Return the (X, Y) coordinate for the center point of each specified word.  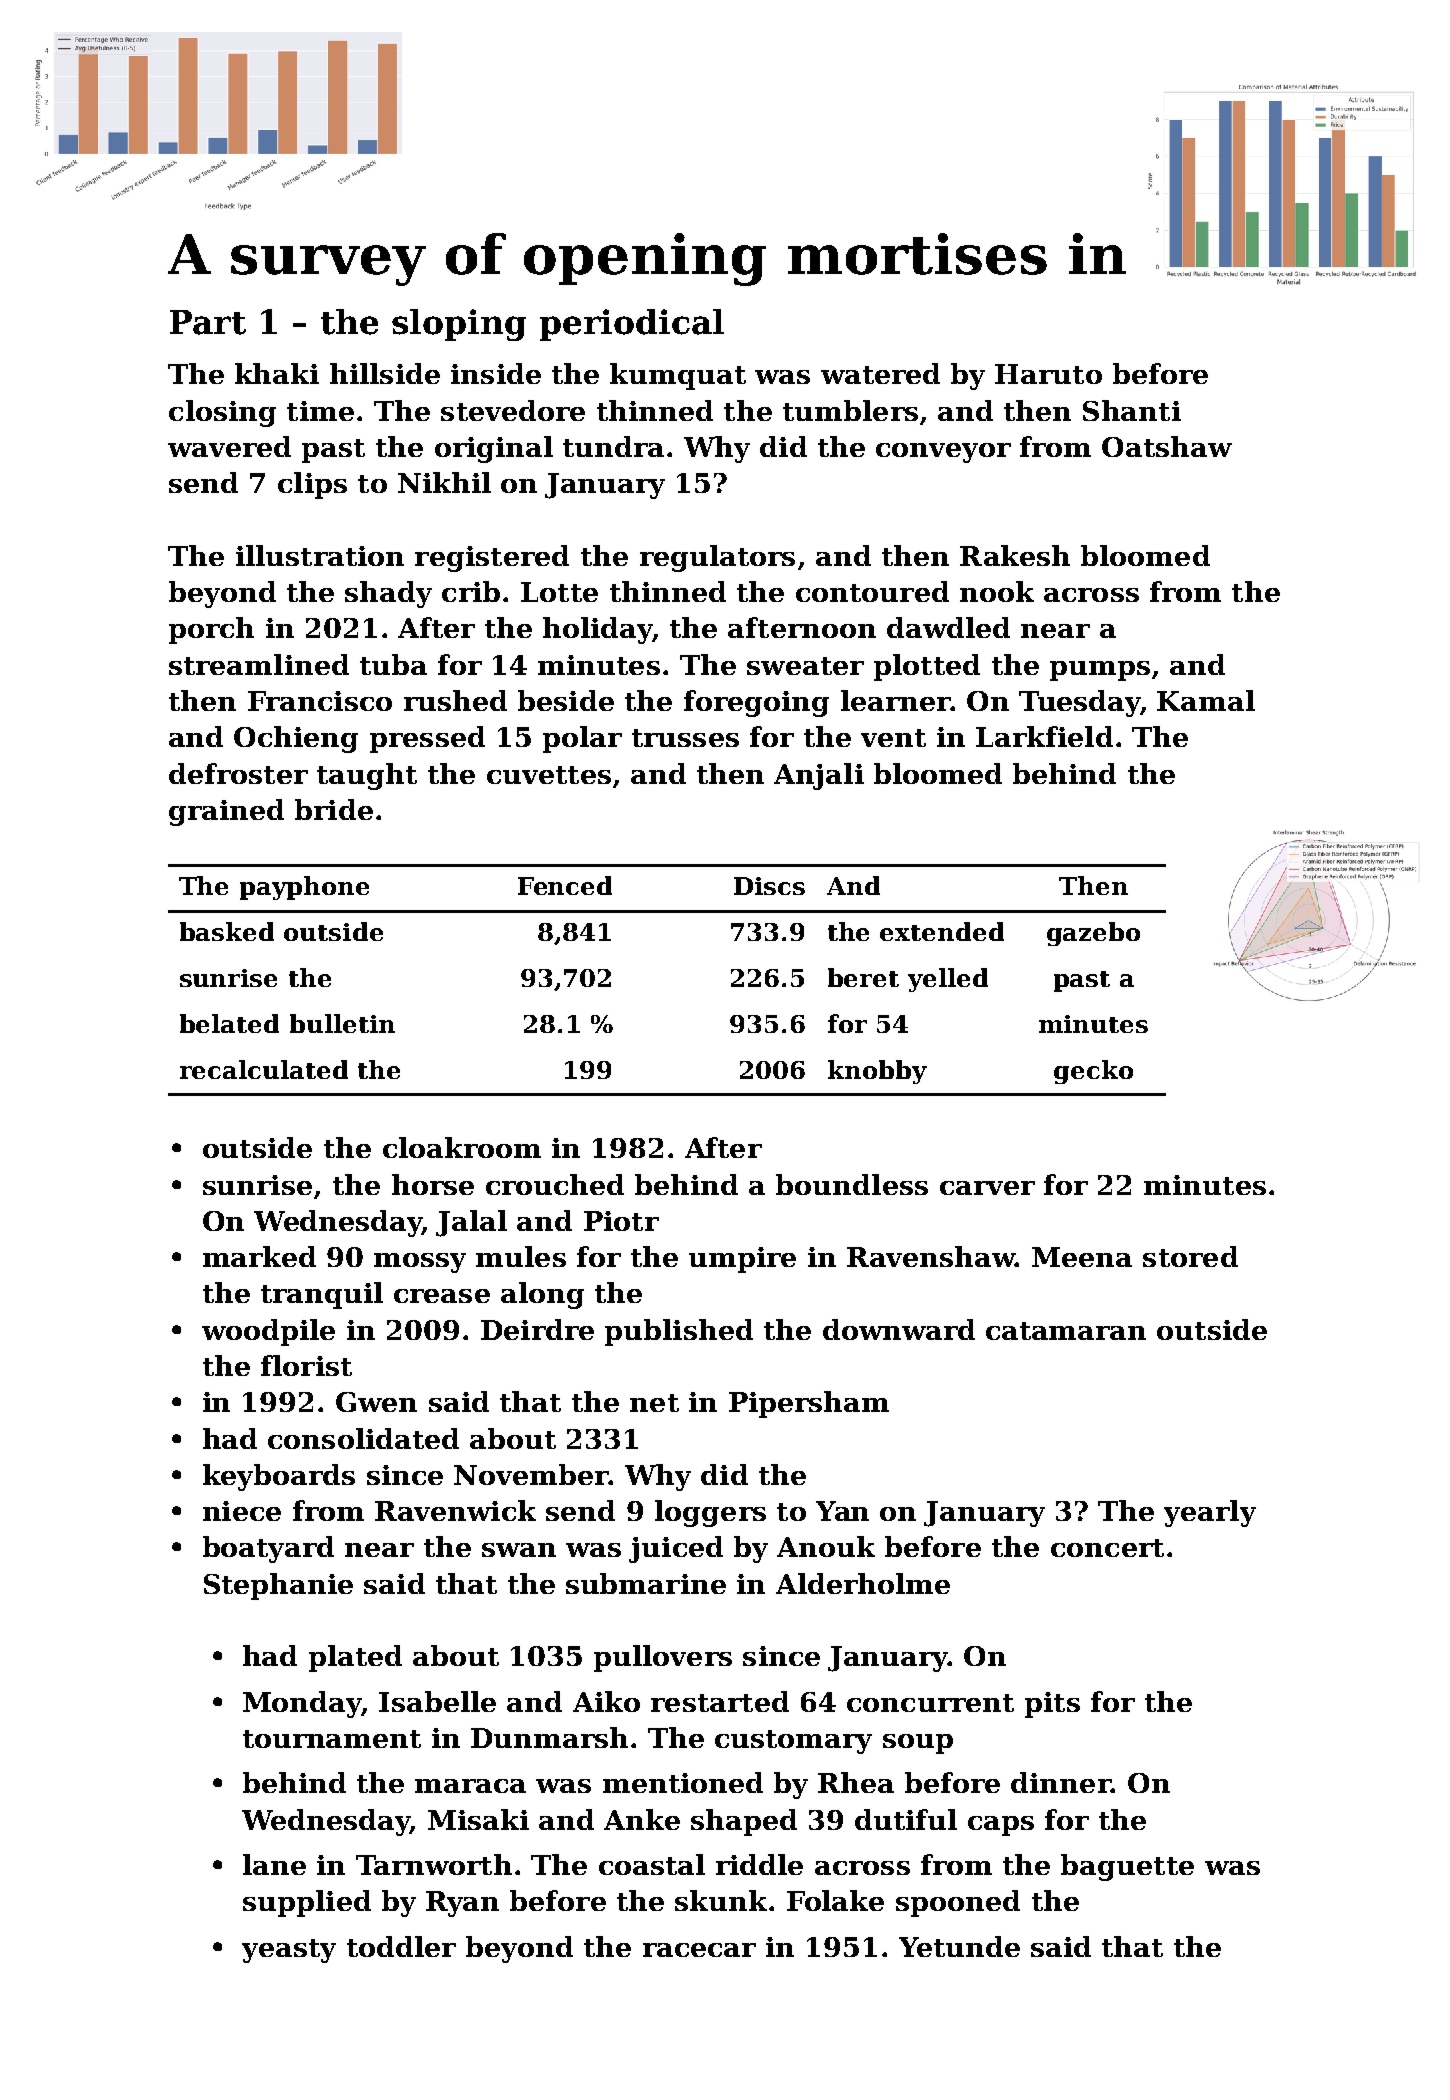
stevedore (513, 410)
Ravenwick (455, 1510)
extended (942, 931)
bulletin (342, 1023)
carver (987, 1188)
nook (997, 591)
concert (1107, 1548)
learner (895, 700)
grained (226, 812)
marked (259, 1256)
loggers (710, 1513)
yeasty (289, 1951)
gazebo (1093, 934)
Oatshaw (1167, 446)
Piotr (621, 1221)
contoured (872, 591)
